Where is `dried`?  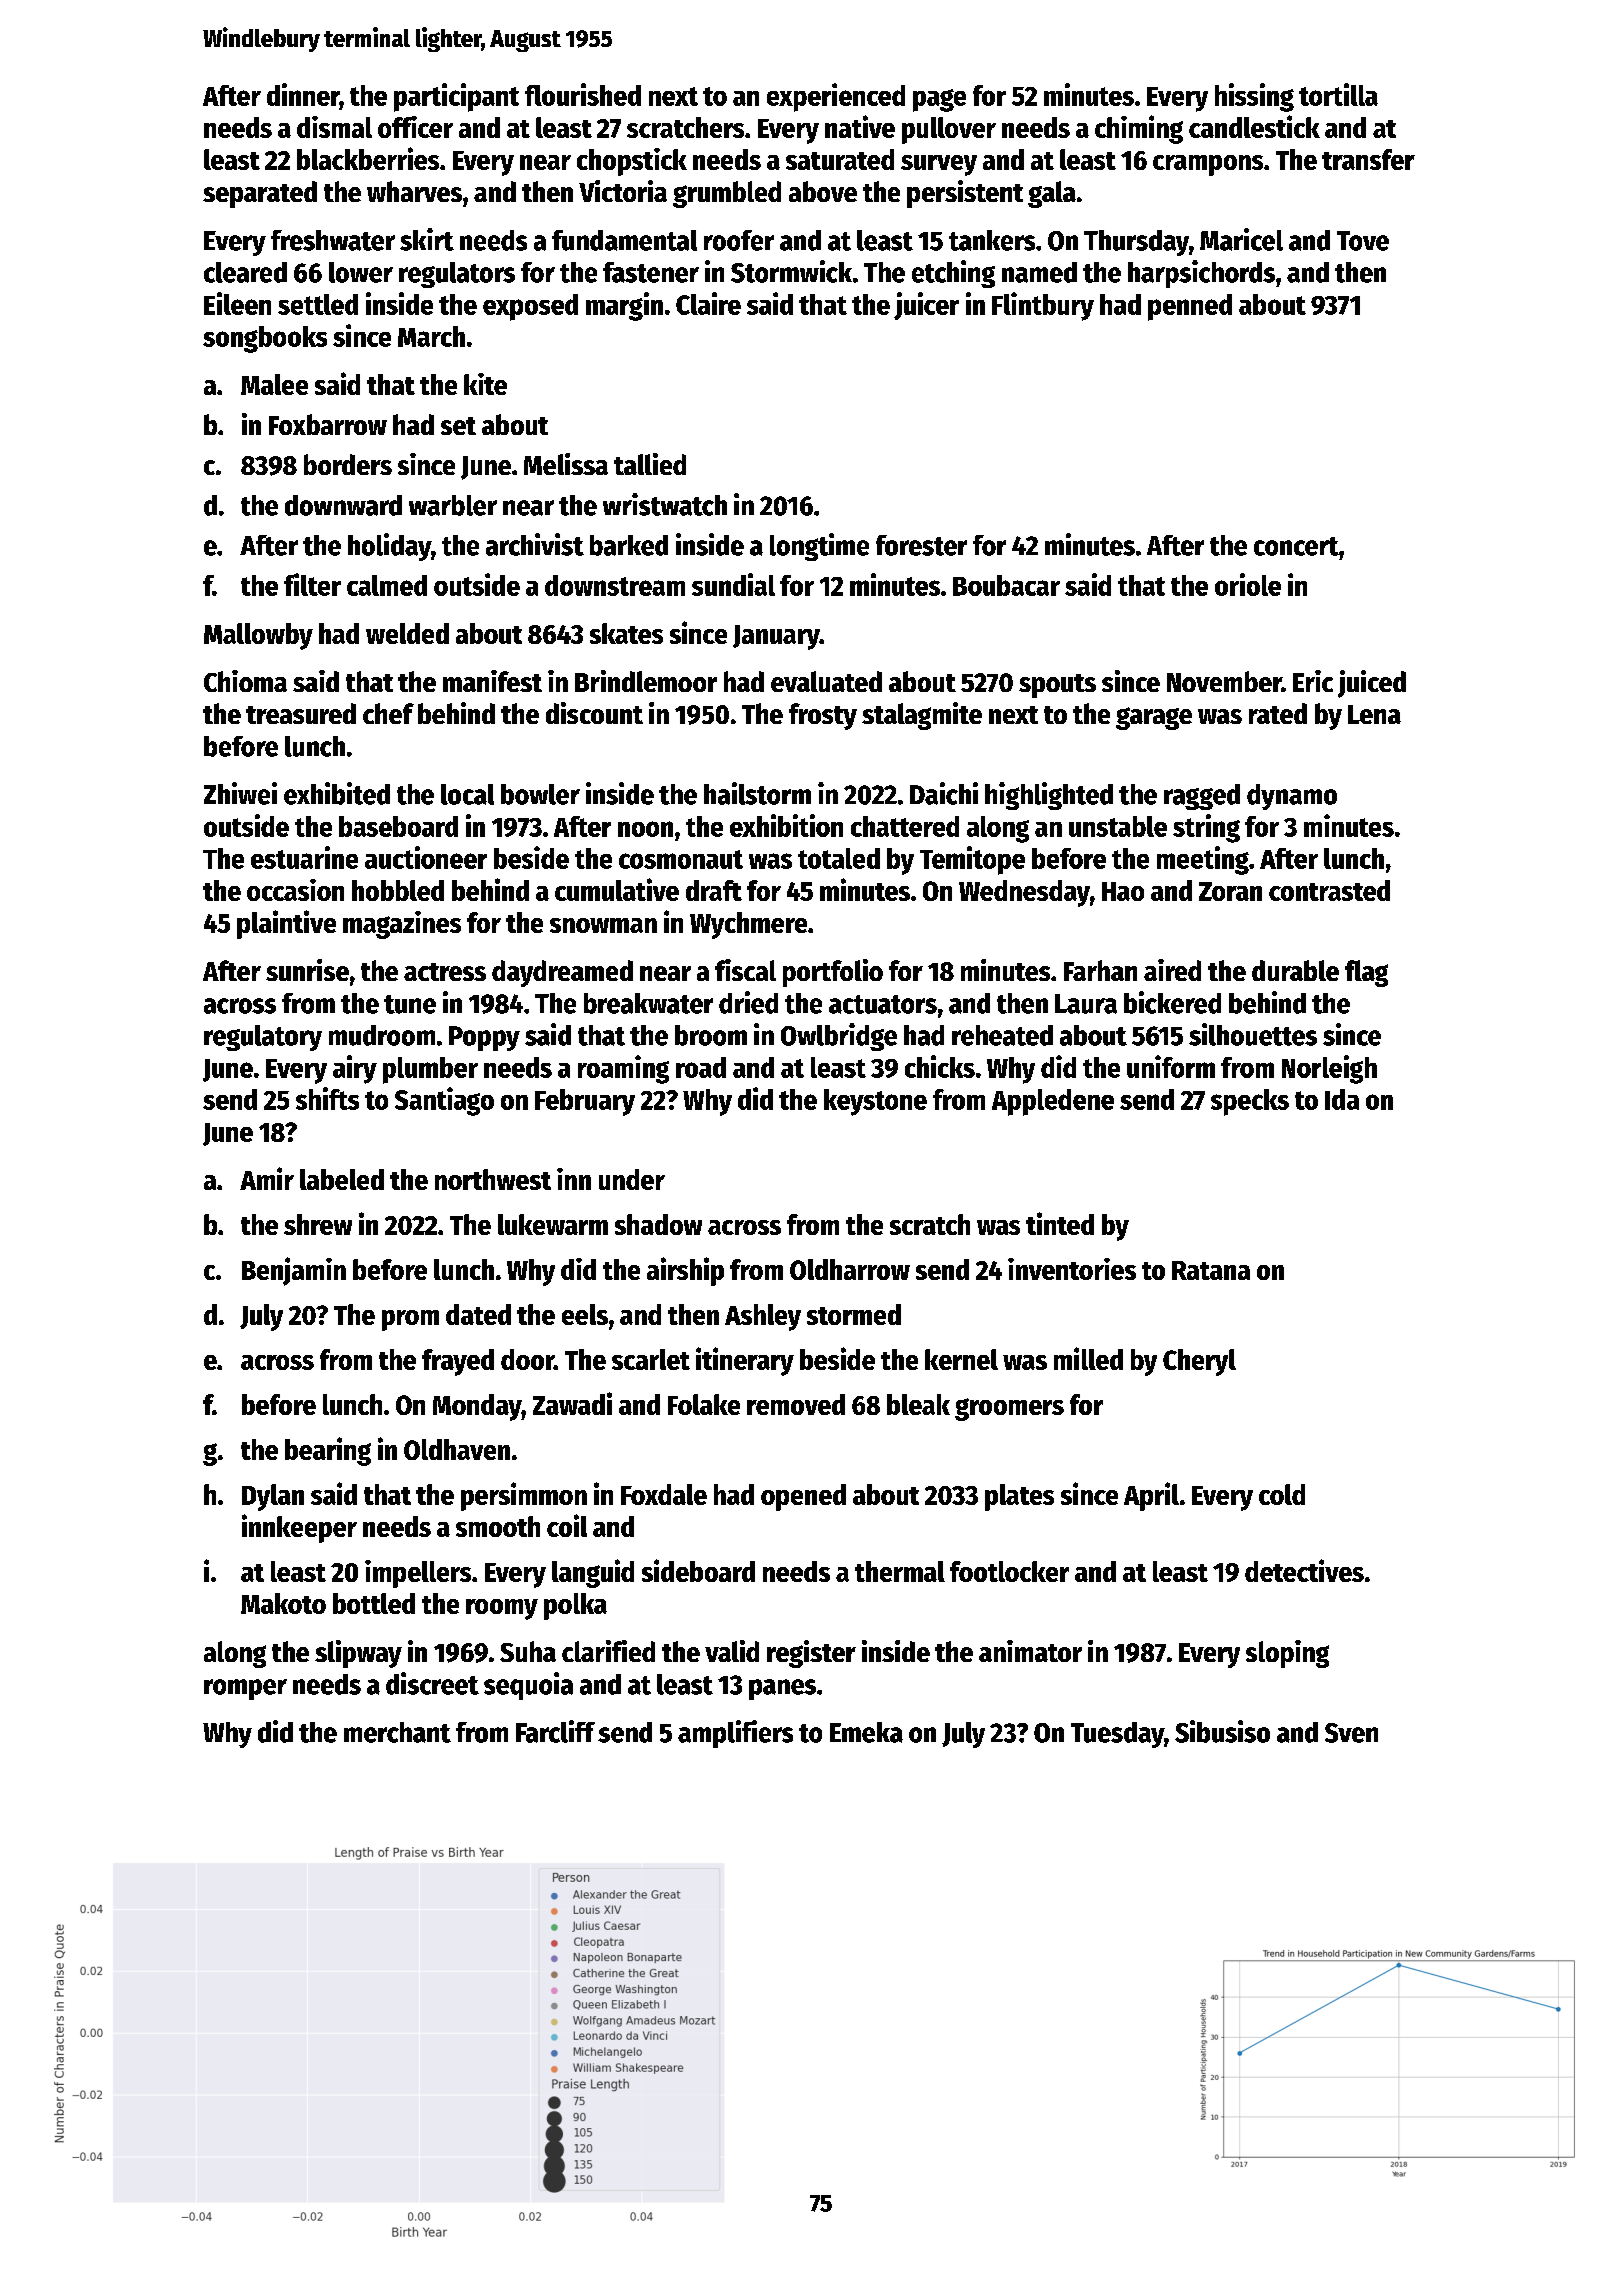
dried is located at coordinates (748, 1002).
